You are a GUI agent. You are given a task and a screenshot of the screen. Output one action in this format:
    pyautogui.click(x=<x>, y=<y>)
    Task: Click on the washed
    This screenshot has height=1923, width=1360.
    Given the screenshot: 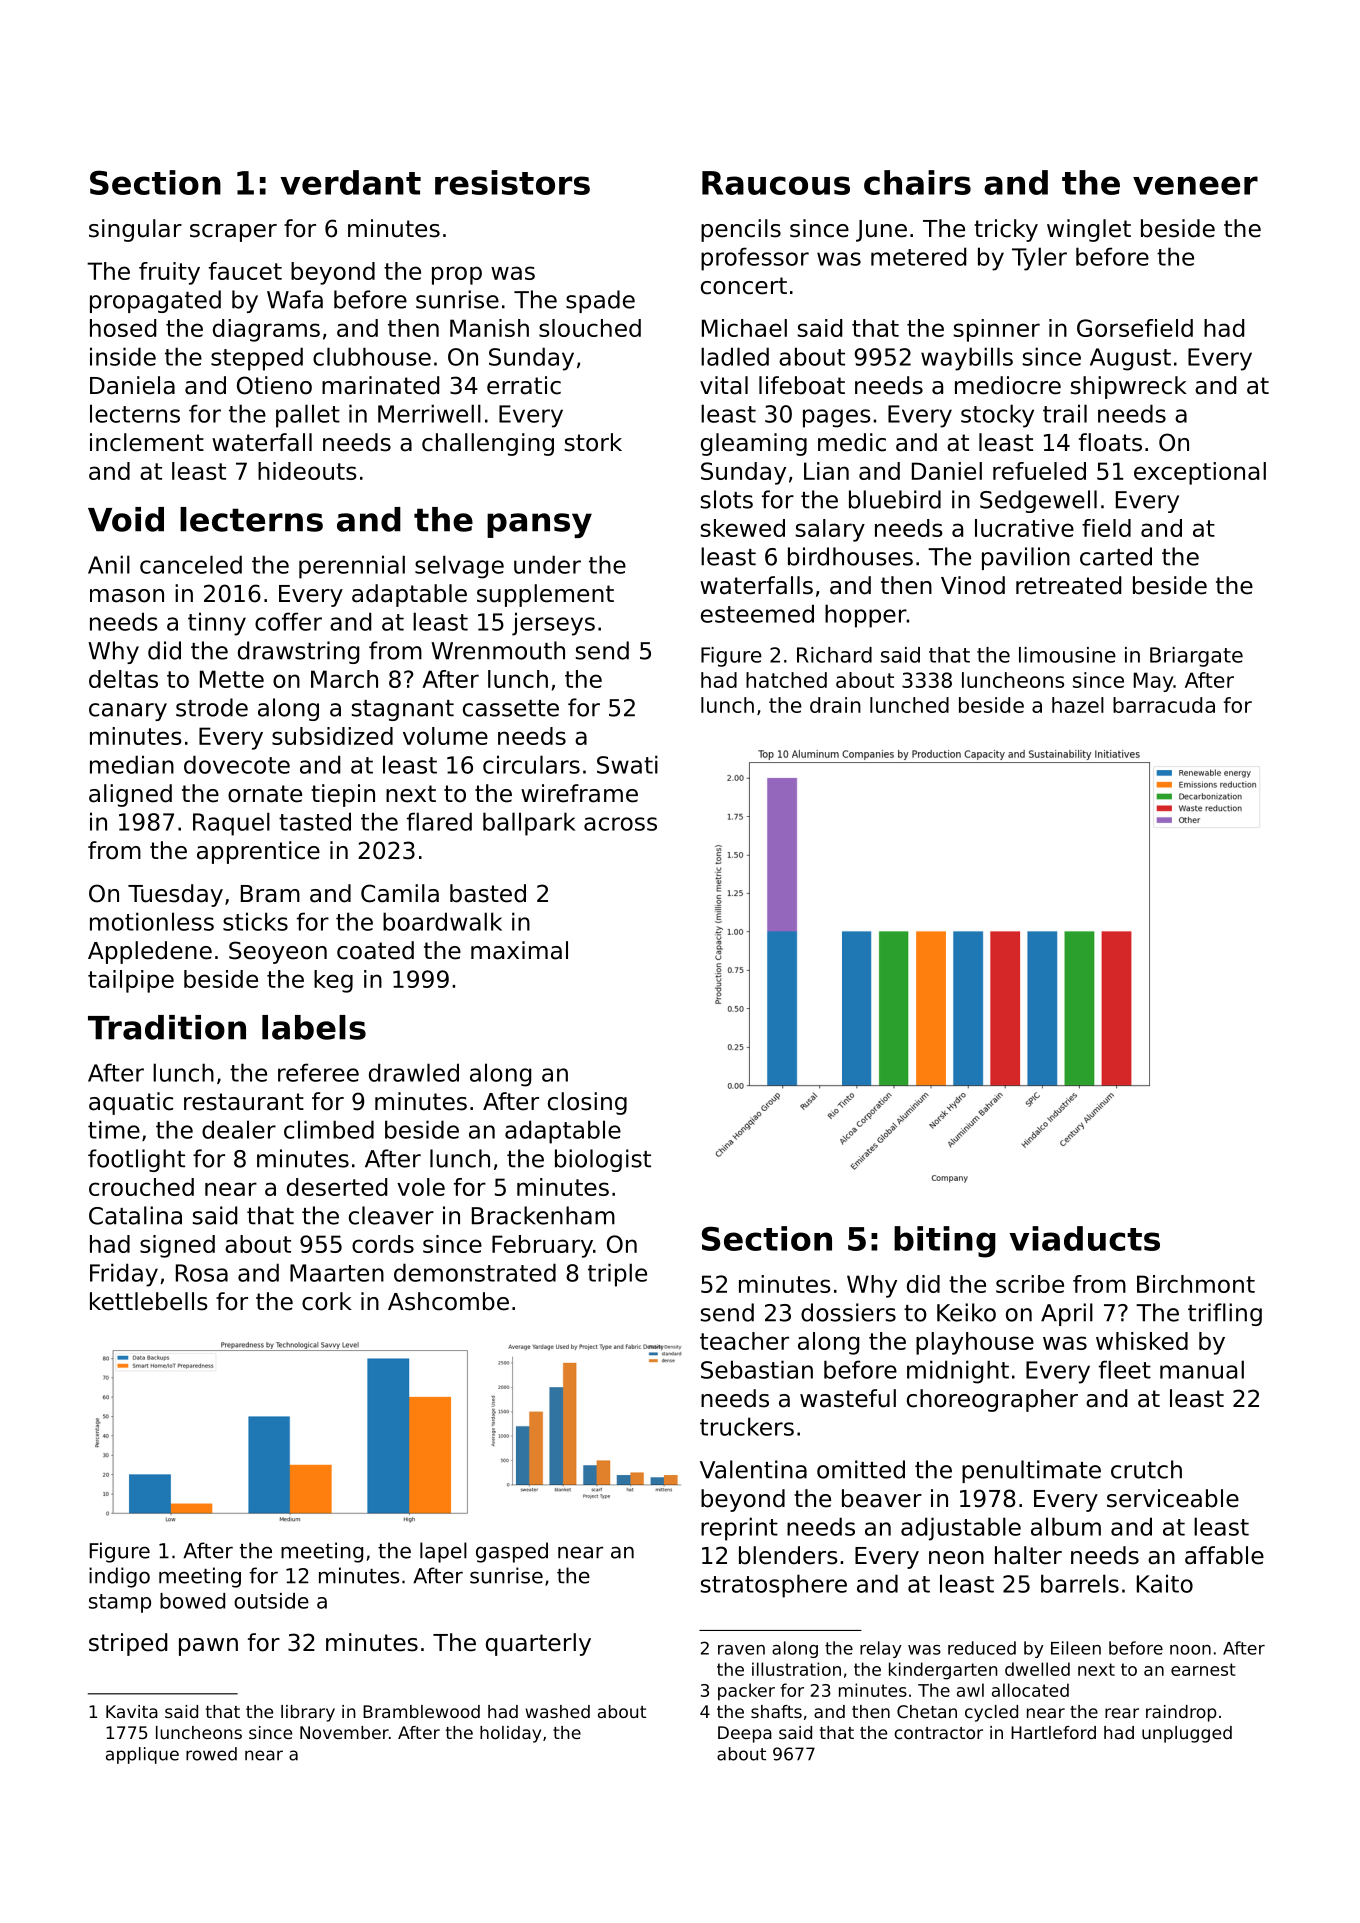 What is the action you would take?
    pyautogui.click(x=557, y=1711)
